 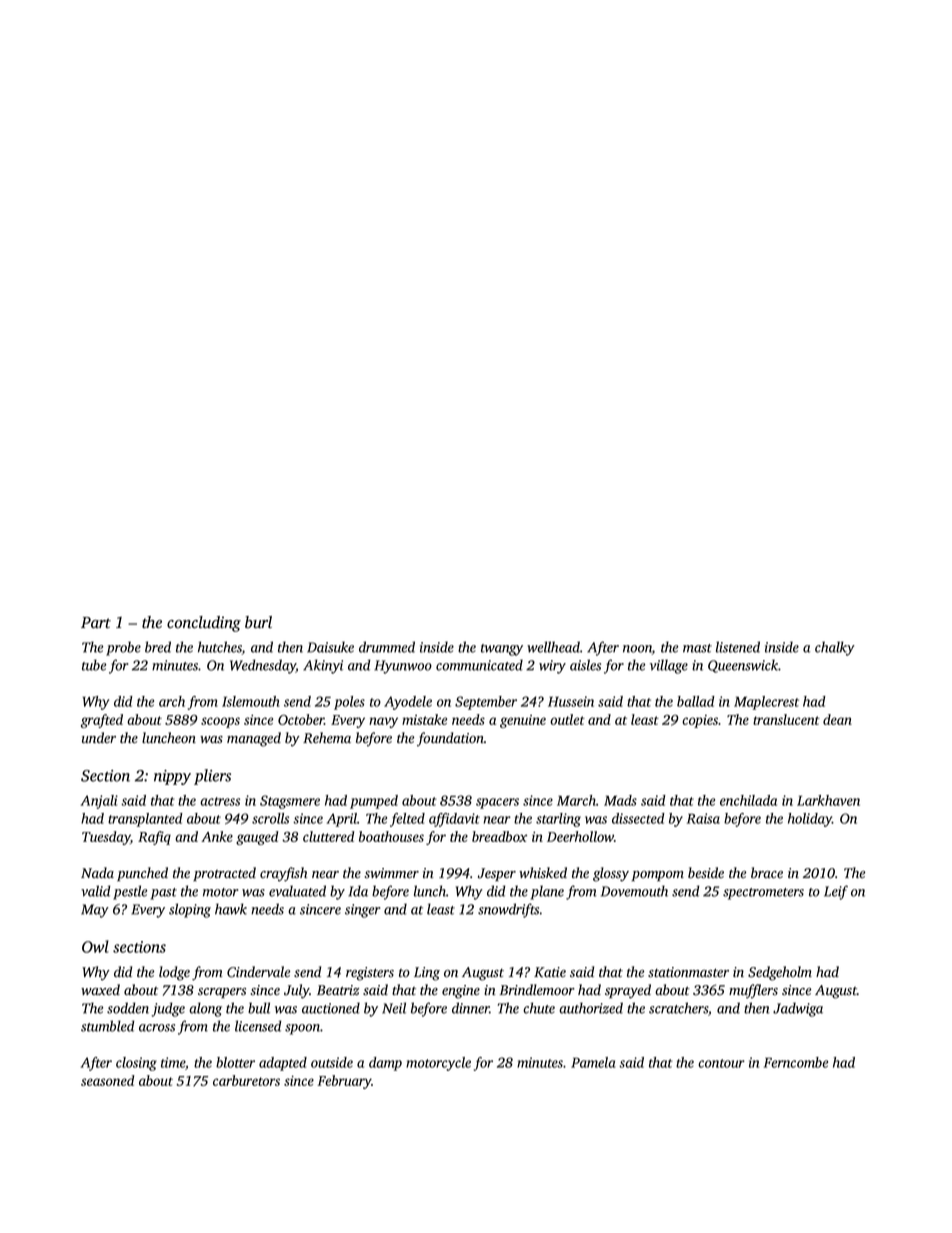 I want to click on under, so click(x=99, y=737).
